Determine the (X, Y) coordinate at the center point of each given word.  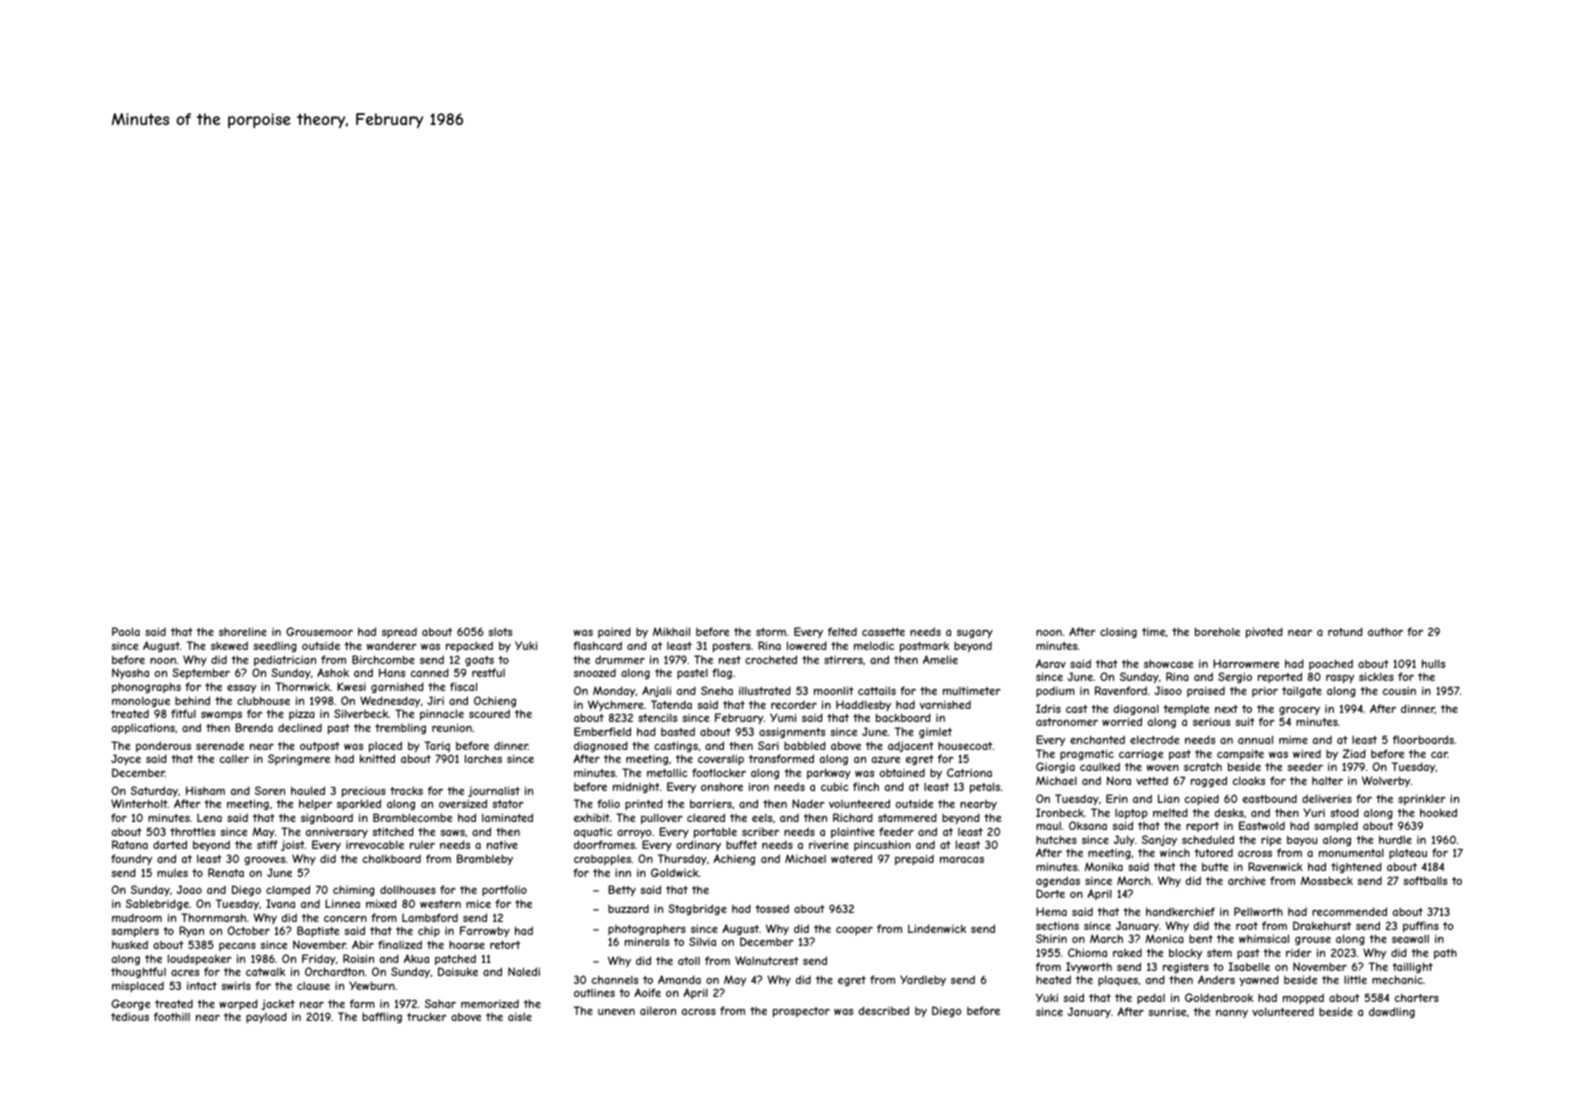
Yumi (783, 717)
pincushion (882, 845)
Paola (126, 631)
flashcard (597, 645)
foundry (131, 859)
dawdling (1392, 1012)
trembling (400, 728)
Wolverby (1386, 781)
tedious (130, 1016)
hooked (1438, 812)
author (1385, 632)
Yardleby (923, 980)
